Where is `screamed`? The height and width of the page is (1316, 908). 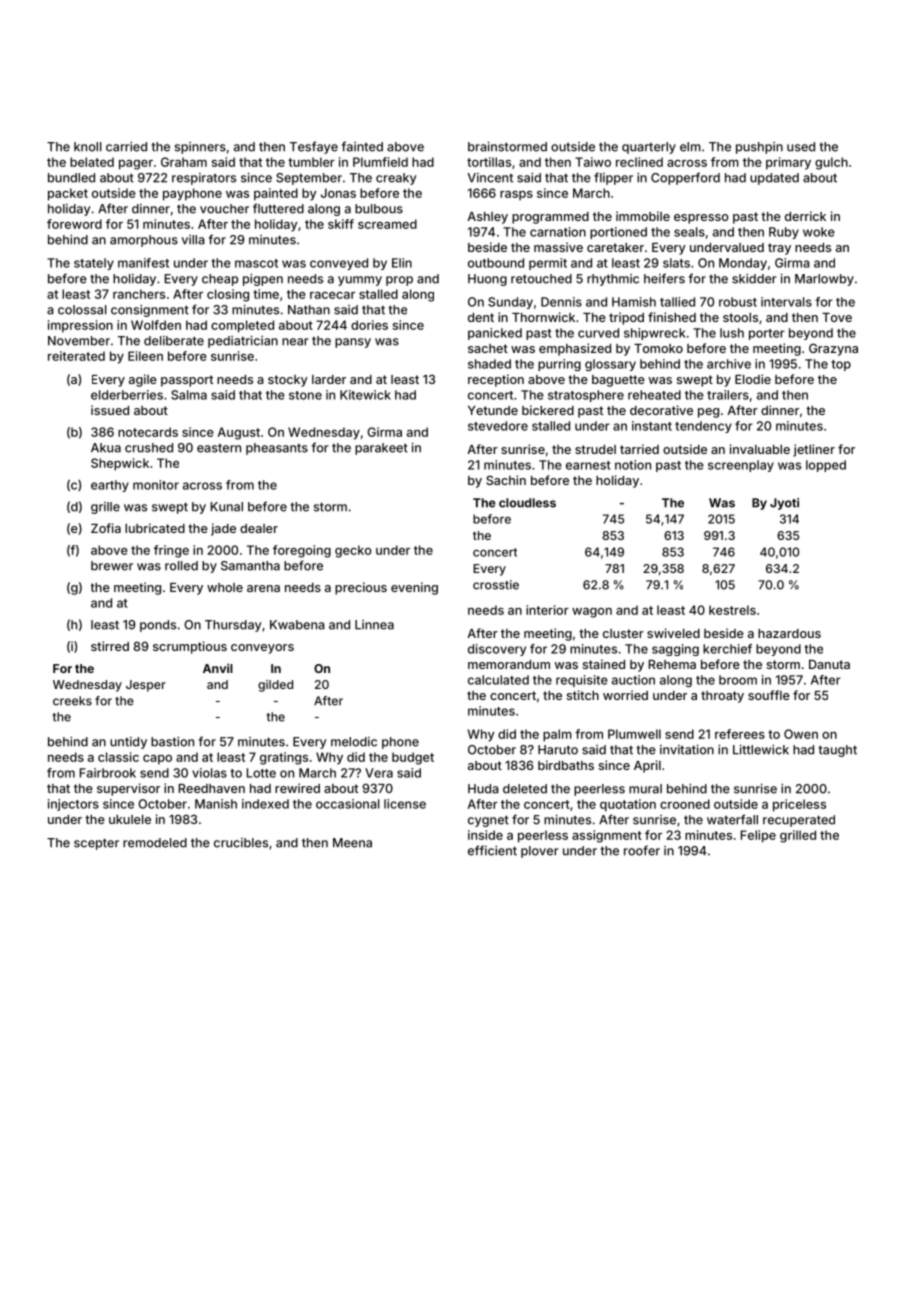
screamed is located at coordinates (387, 224).
